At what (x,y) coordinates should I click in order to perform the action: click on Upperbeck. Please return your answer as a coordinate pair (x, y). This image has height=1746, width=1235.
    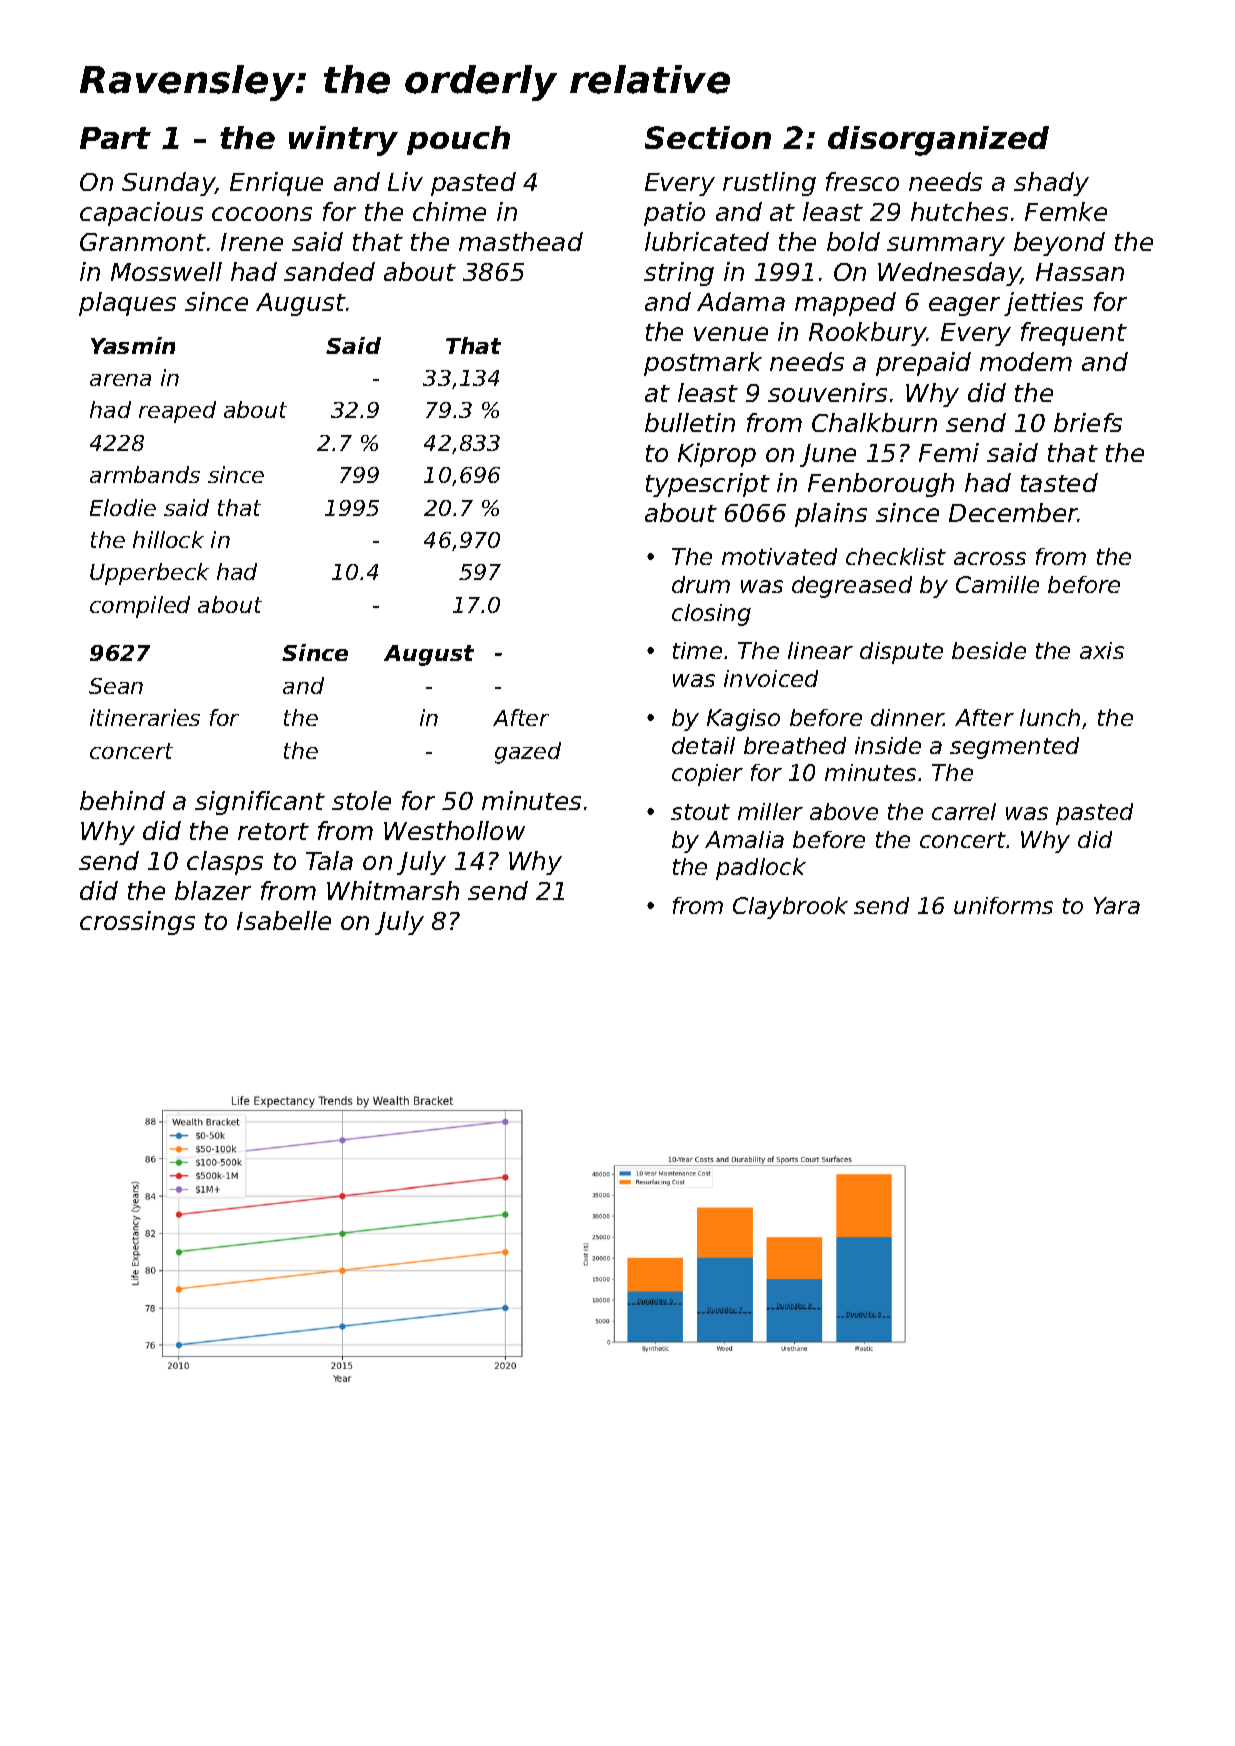
    Looking at the image, I should click on (149, 574).
